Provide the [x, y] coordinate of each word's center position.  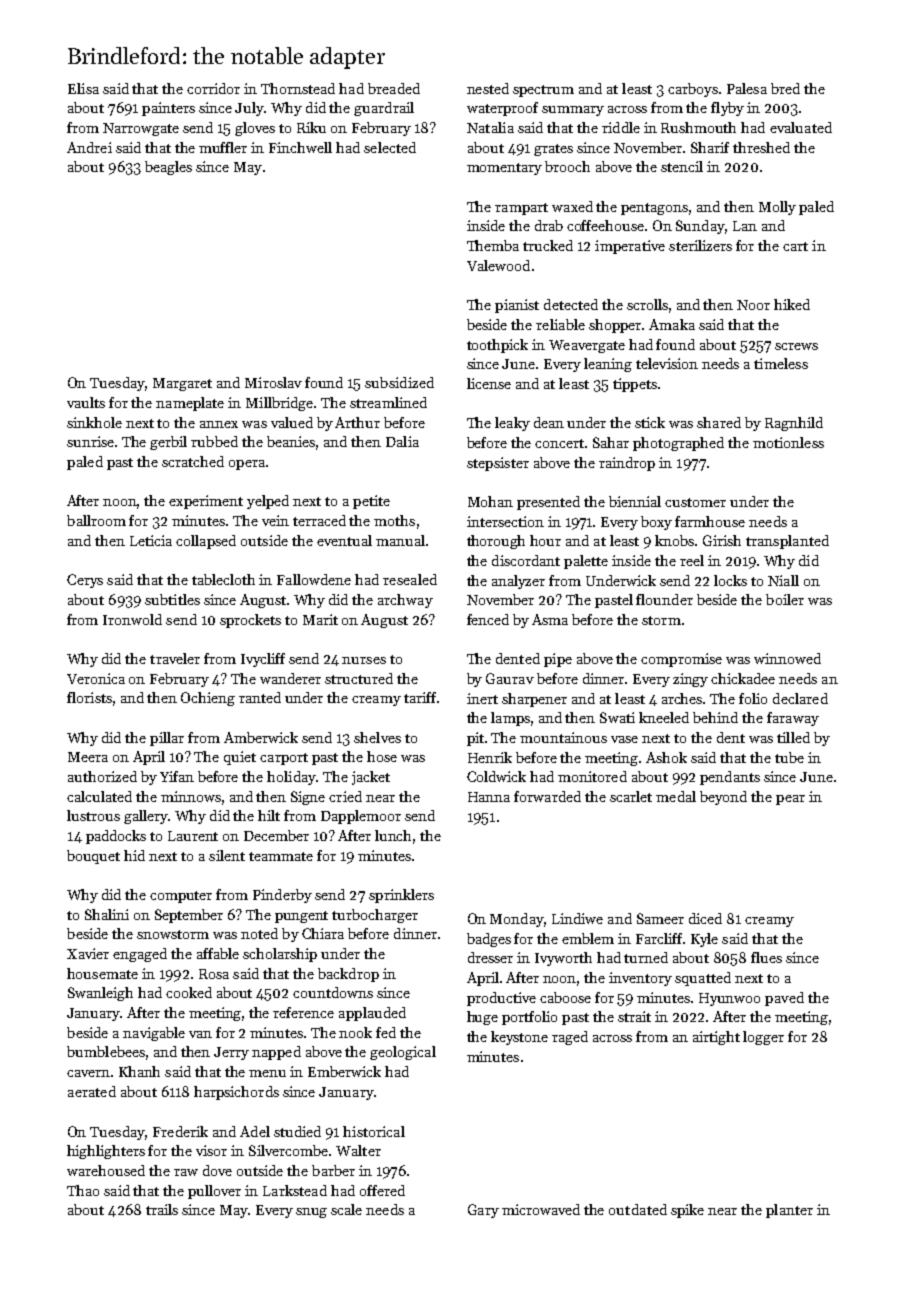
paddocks [116, 837]
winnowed [787, 658]
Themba [493, 245]
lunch [393, 835]
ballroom [96, 520]
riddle [621, 127]
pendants [730, 778]
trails [162, 1209]
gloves [255, 129]
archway [405, 601]
